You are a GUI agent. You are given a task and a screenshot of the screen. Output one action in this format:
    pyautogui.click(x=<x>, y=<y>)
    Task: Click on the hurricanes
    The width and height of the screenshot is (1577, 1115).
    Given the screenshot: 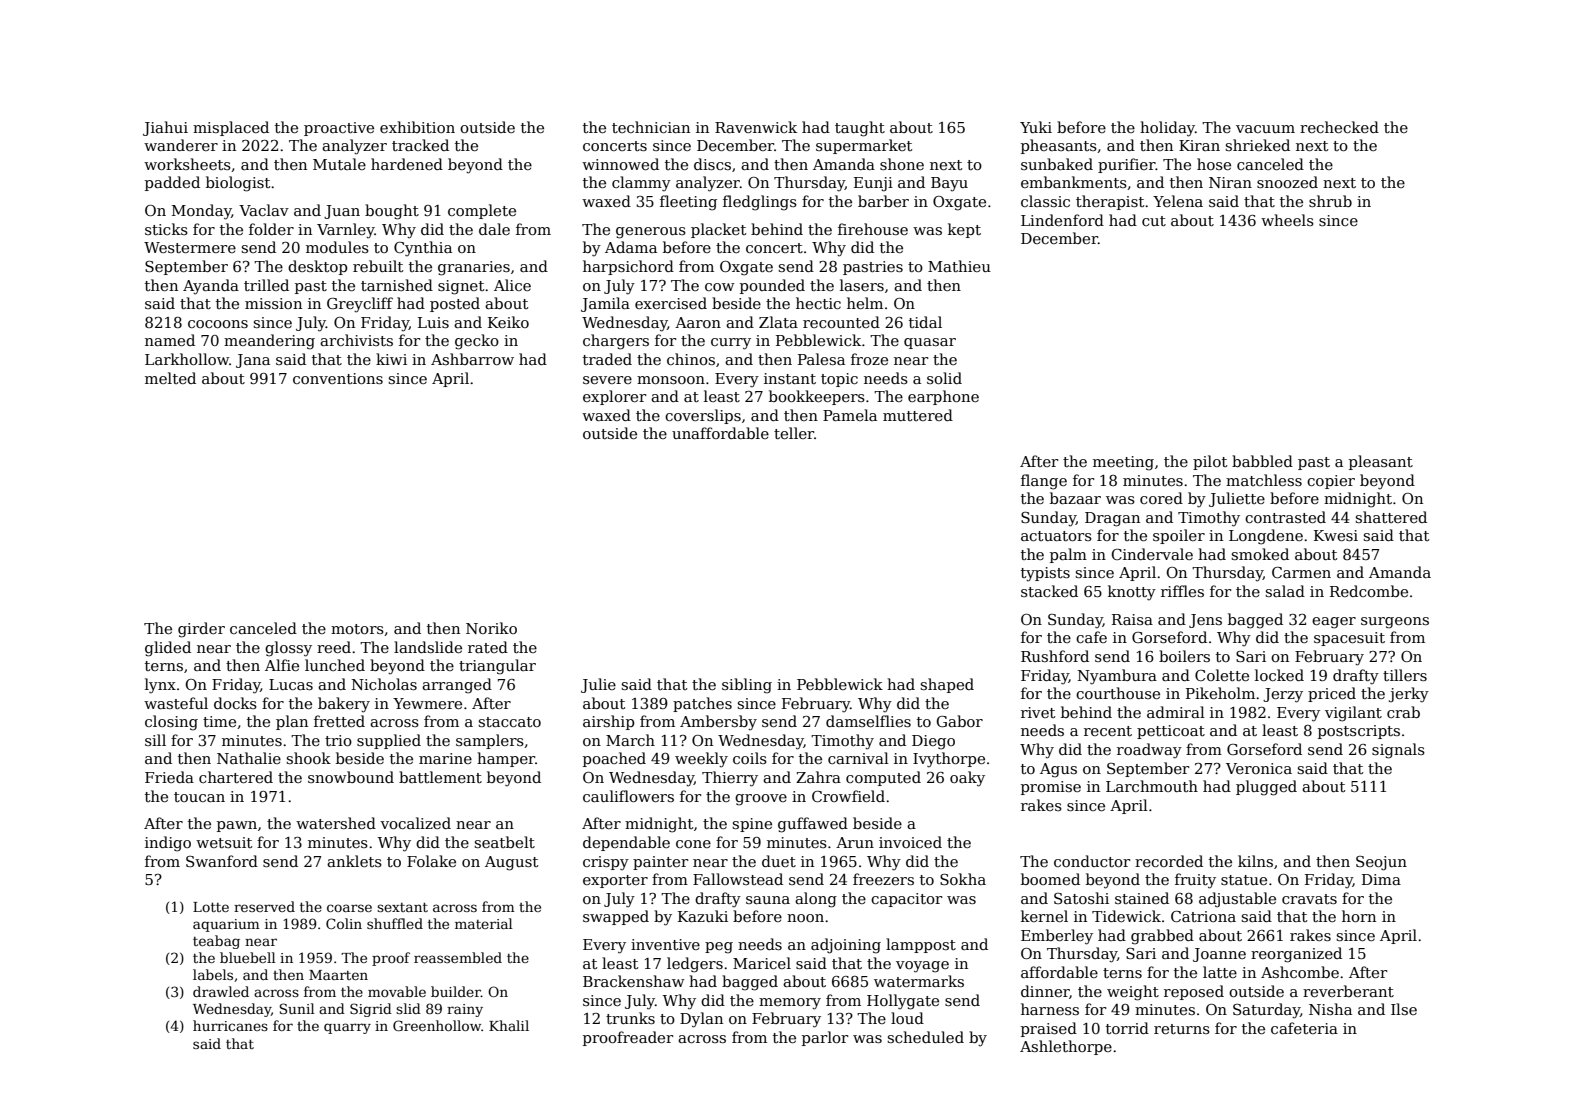 What is the action you would take?
    pyautogui.click(x=230, y=1025)
